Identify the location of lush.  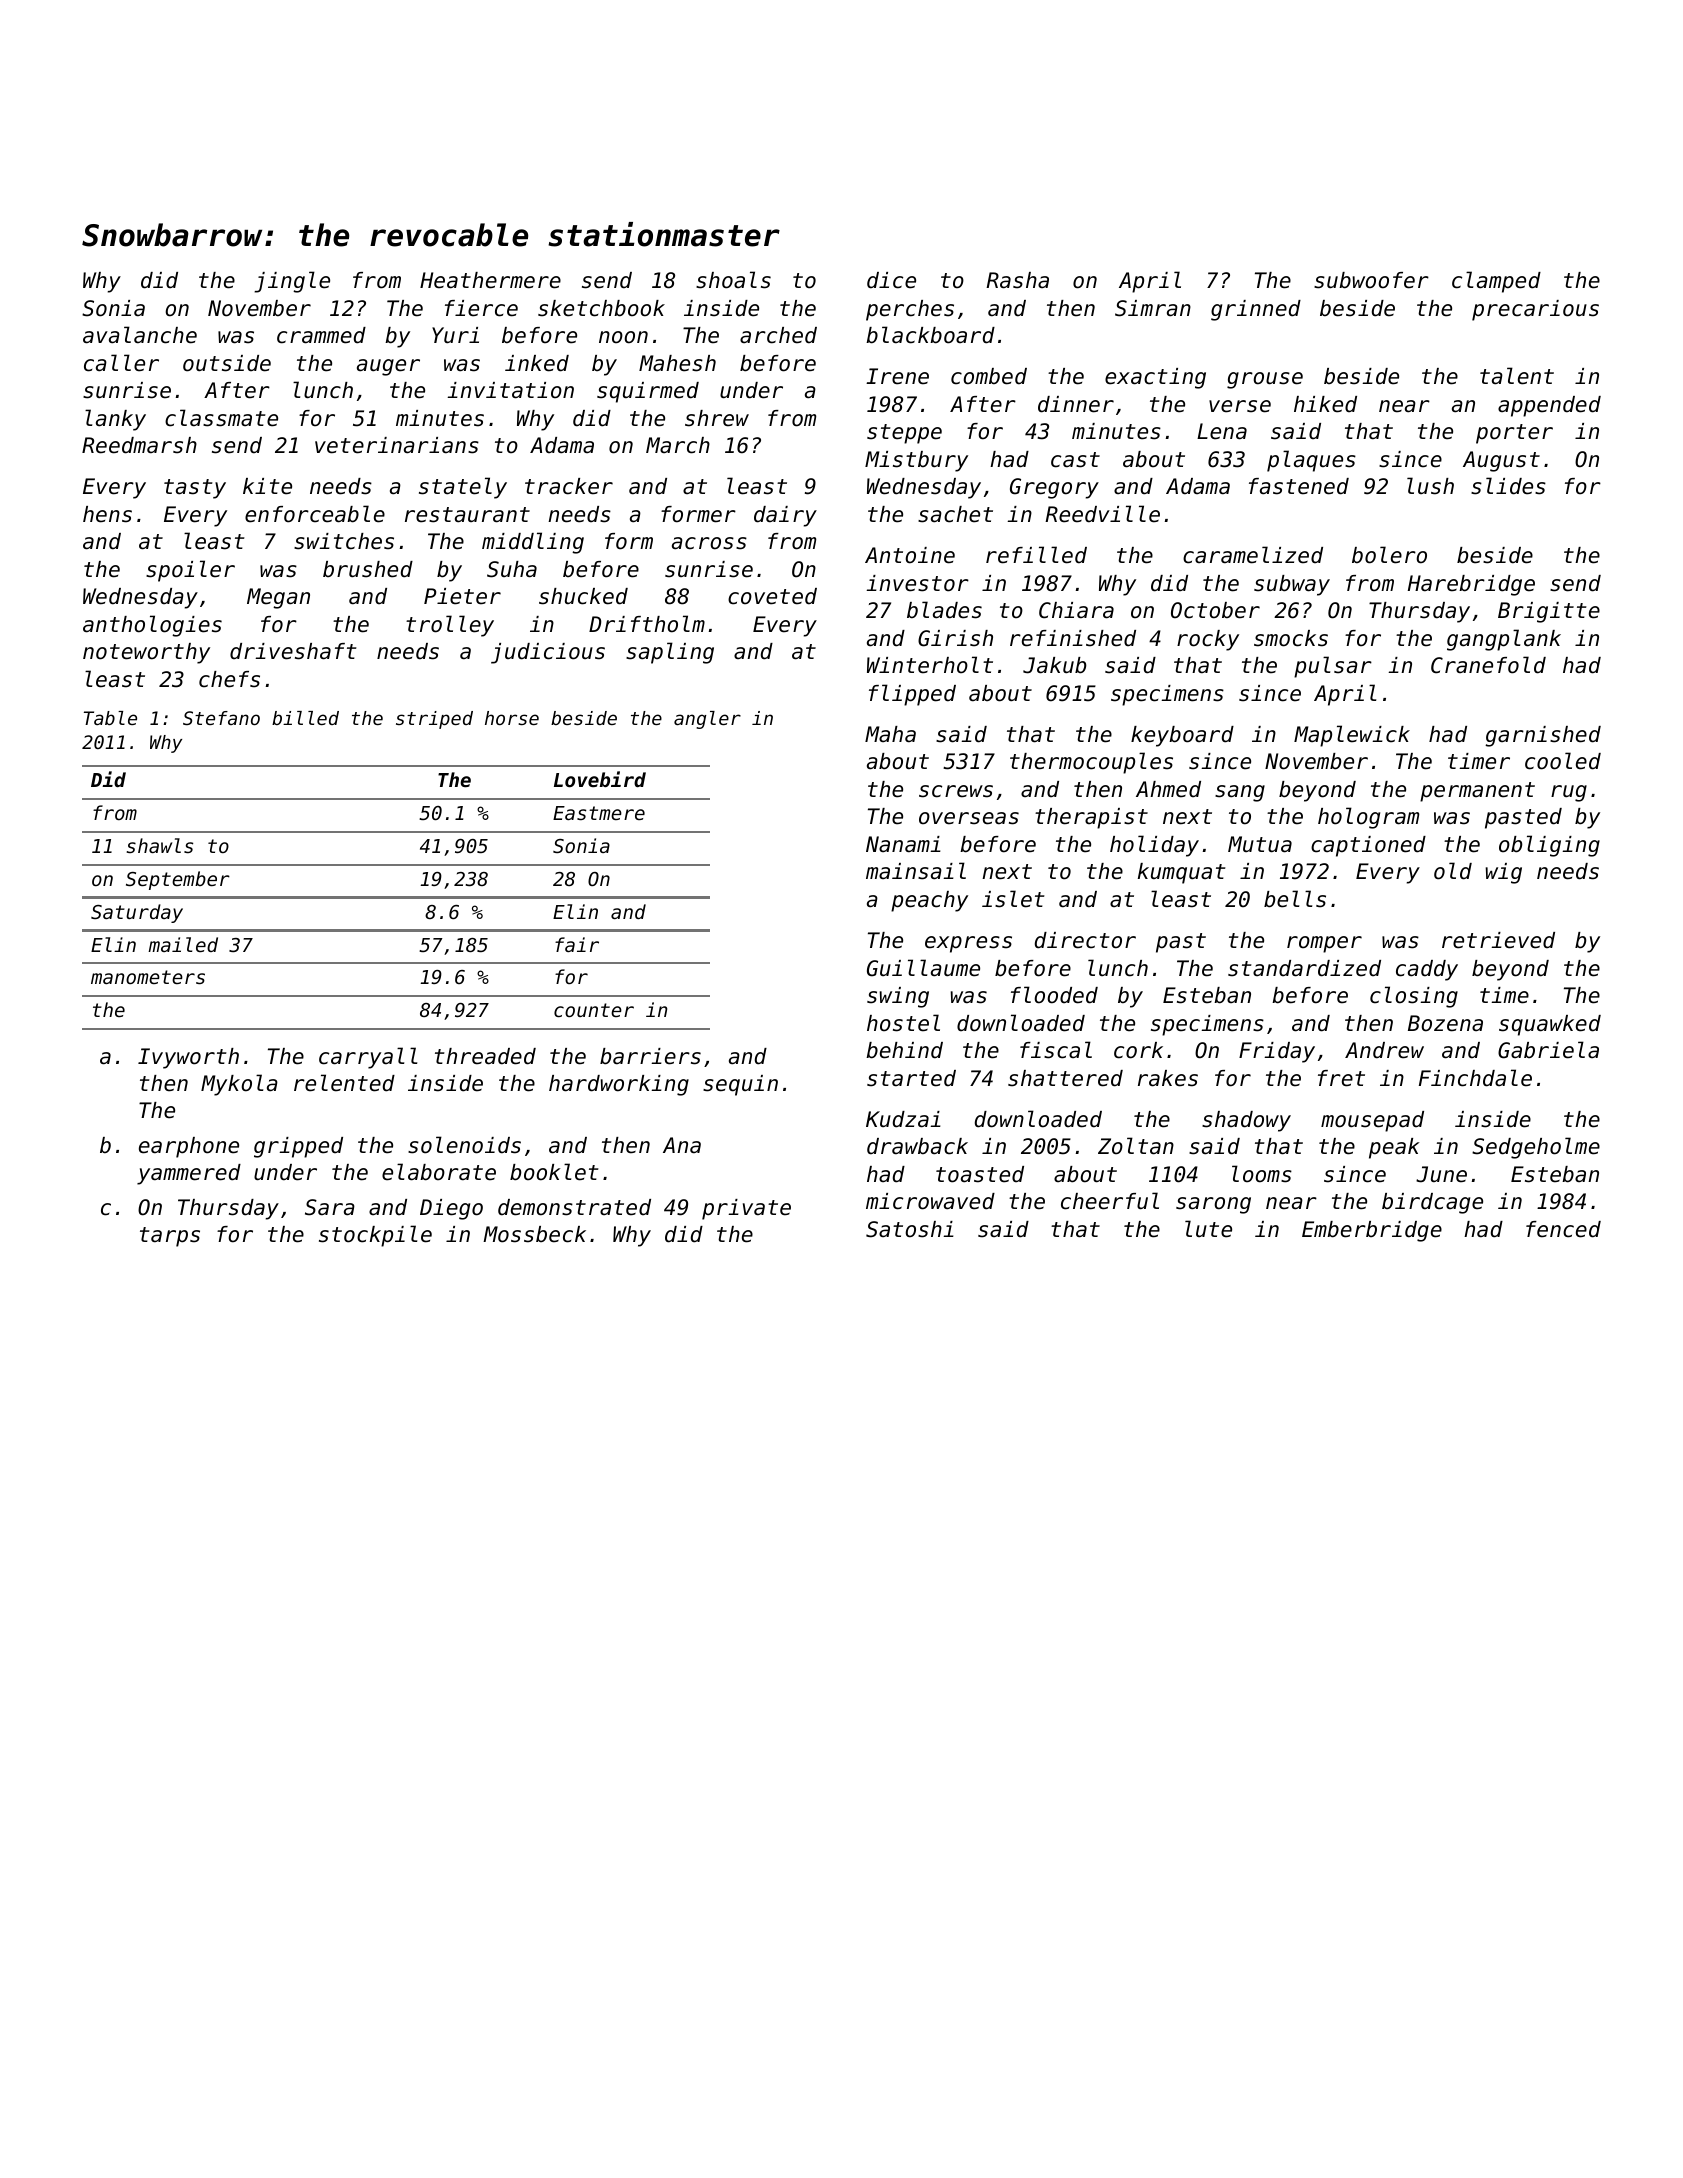
(1430, 486).
